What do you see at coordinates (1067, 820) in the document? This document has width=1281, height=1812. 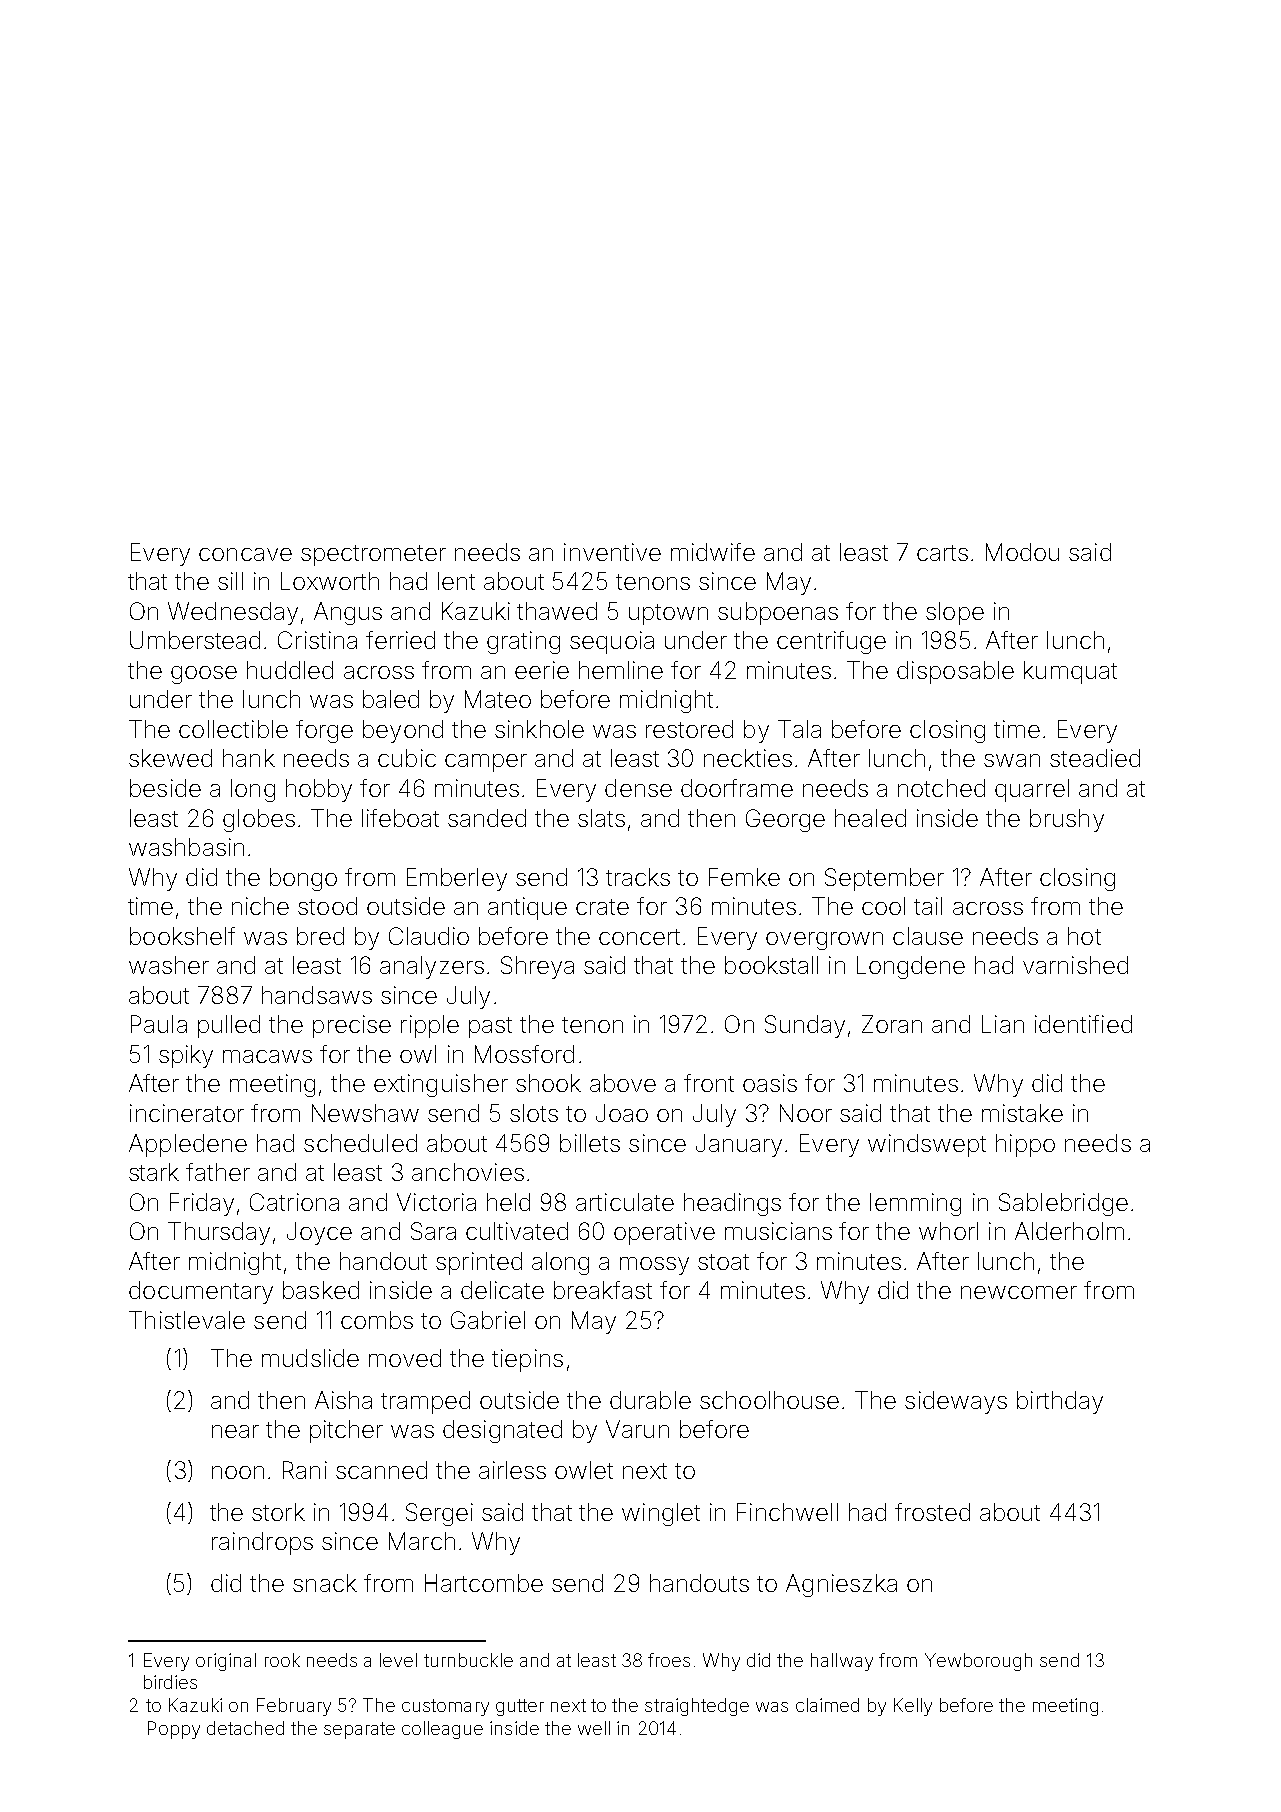 I see `brushy` at bounding box center [1067, 820].
